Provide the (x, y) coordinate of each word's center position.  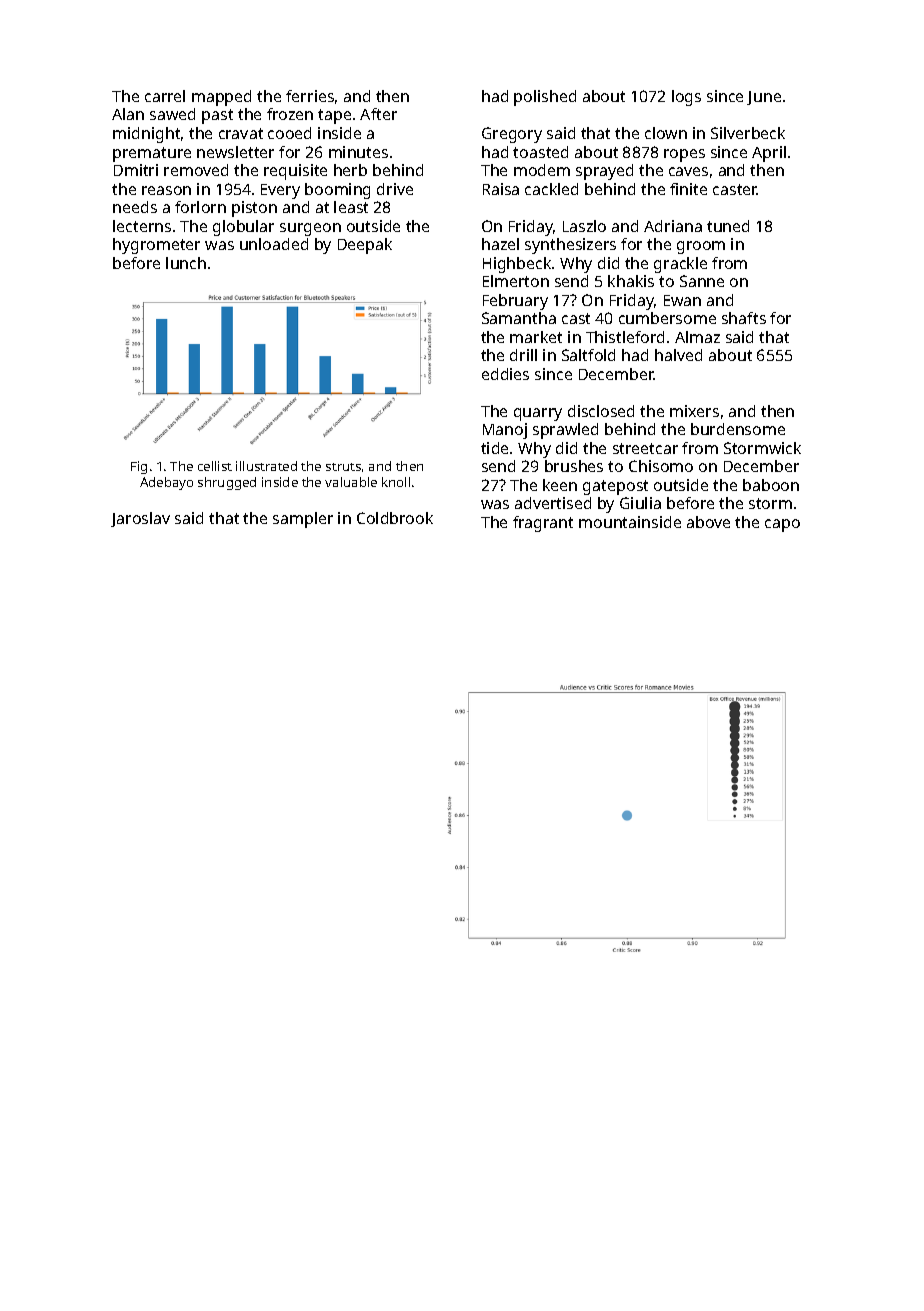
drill (523, 355)
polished (545, 98)
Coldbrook (395, 518)
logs (686, 98)
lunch (186, 263)
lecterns (142, 226)
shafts (744, 318)
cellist (215, 466)
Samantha (519, 318)
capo (782, 525)
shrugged (227, 483)
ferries (310, 96)
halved (678, 355)
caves (688, 171)
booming (337, 191)
